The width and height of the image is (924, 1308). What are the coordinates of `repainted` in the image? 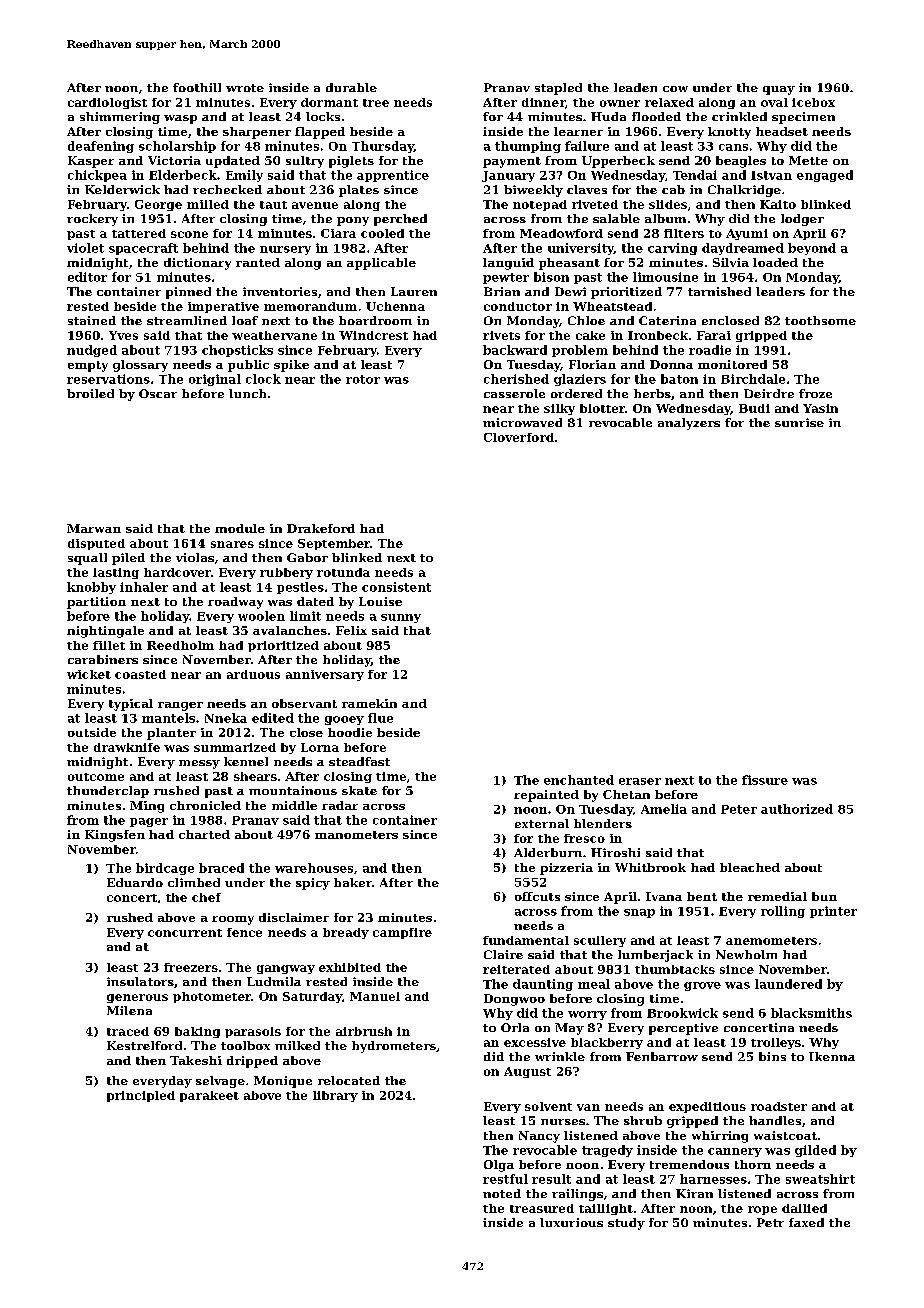 It's located at (546, 796).
